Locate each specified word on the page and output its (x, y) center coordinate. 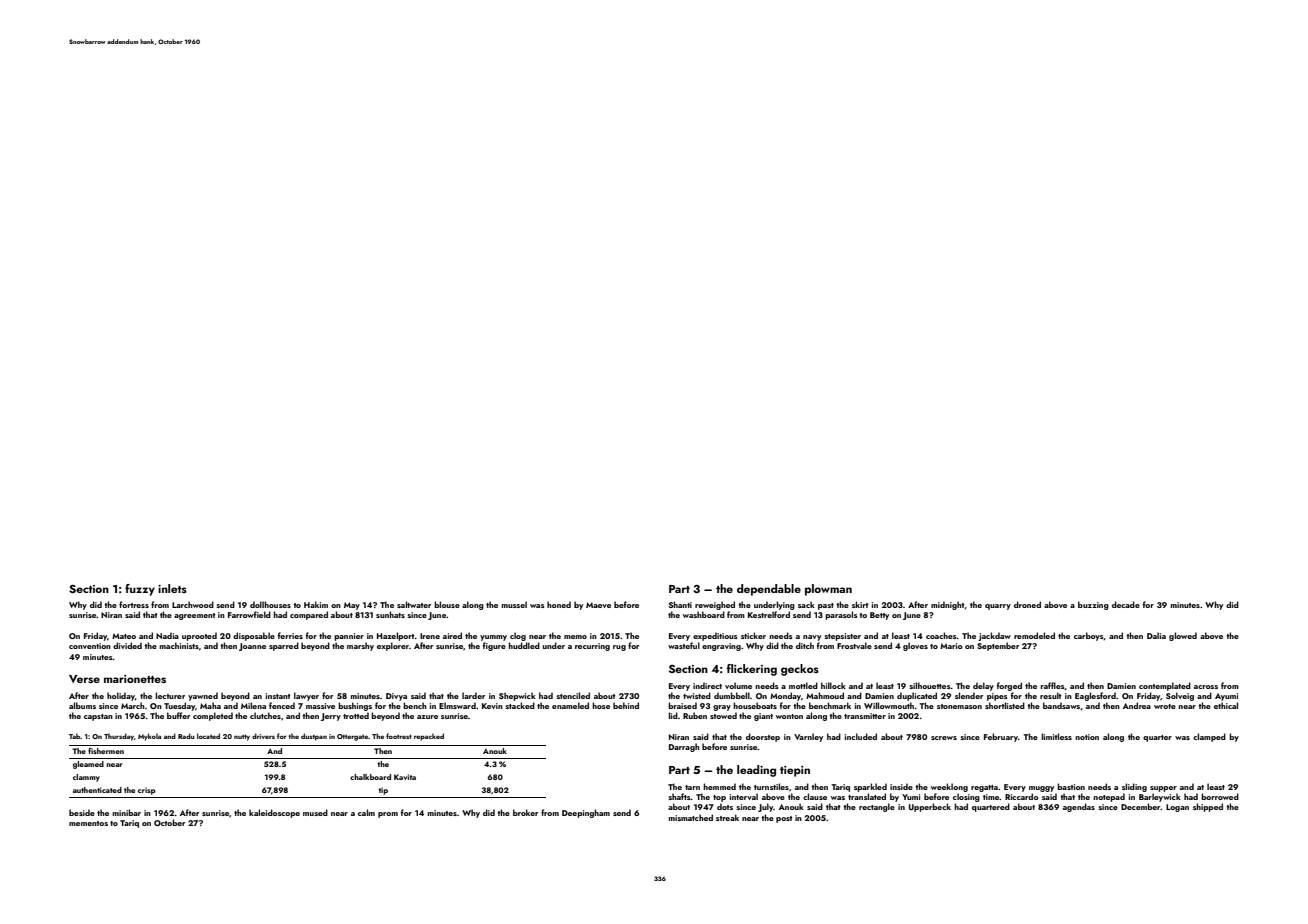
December (1141, 806)
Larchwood (193, 604)
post (784, 819)
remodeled (1034, 635)
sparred (284, 646)
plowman (828, 590)
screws (944, 738)
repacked (429, 737)
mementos (88, 823)
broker (525, 812)
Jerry (331, 717)
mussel (514, 604)
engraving (721, 647)
